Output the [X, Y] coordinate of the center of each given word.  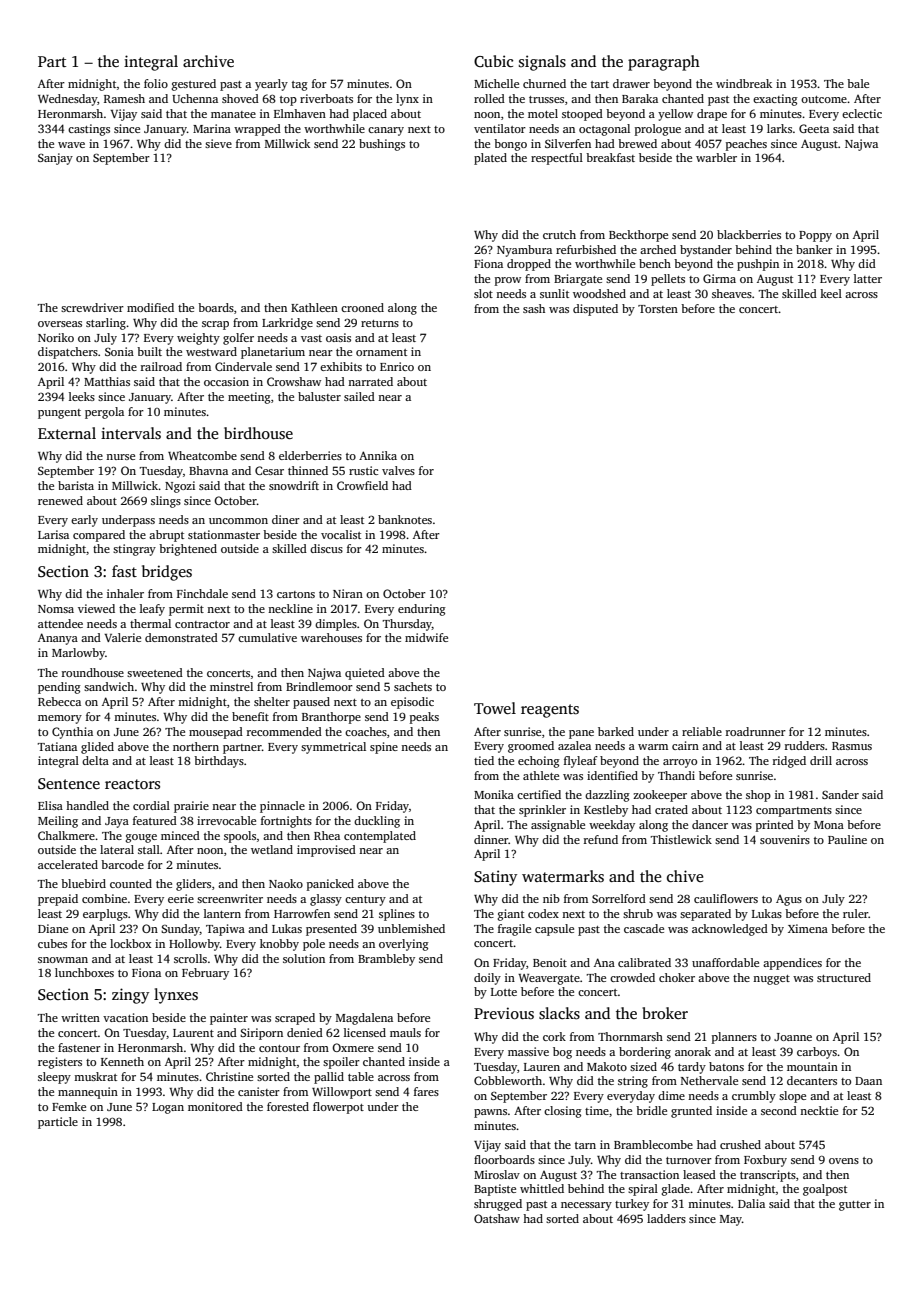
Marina [212, 128]
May [731, 1220]
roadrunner [756, 731]
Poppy [815, 236]
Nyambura [524, 251]
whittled [542, 1188]
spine [384, 748]
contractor [202, 624]
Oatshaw [497, 1218]
